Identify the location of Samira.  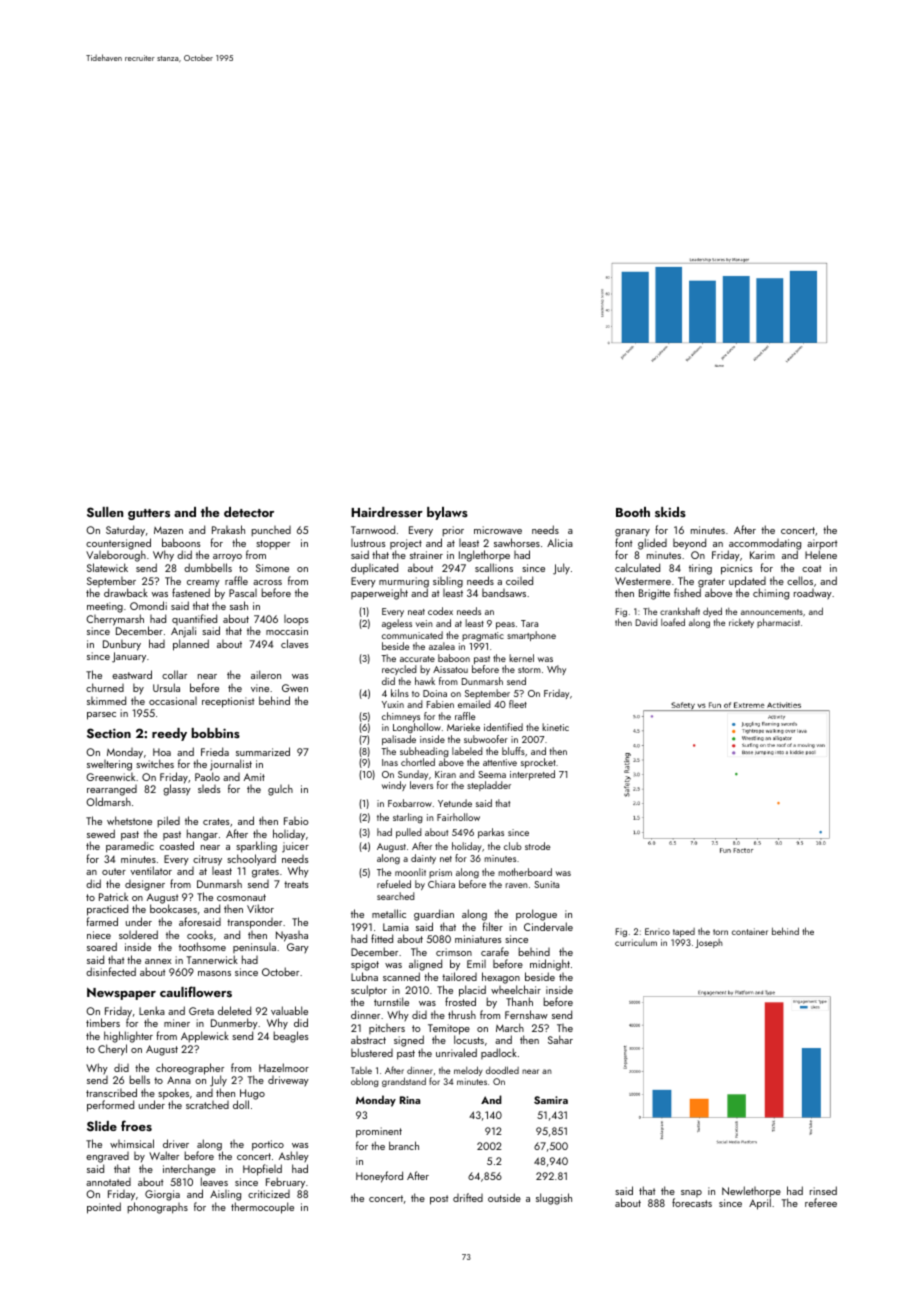
(551, 1100).
